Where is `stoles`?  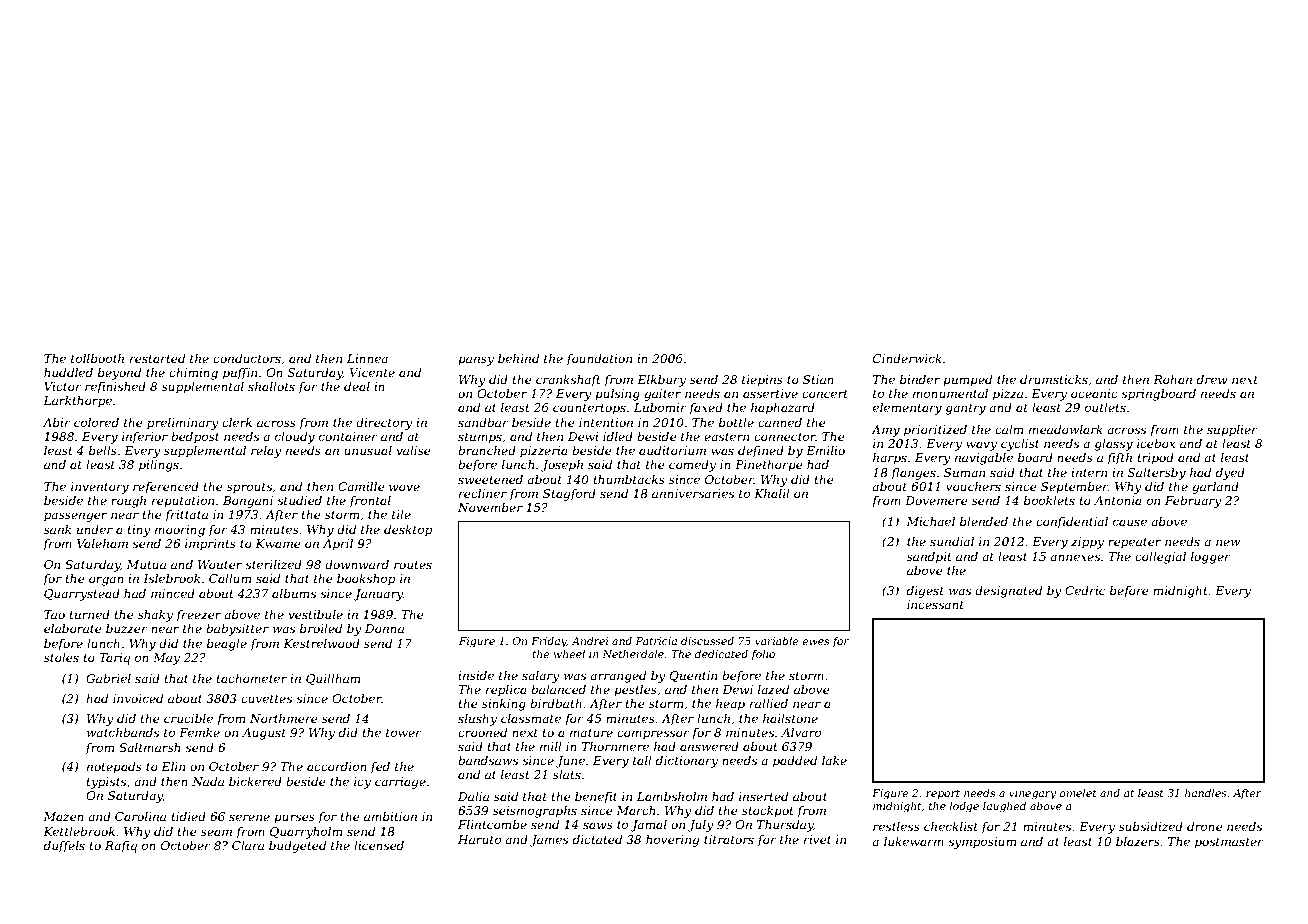
stoles is located at coordinates (61, 657).
